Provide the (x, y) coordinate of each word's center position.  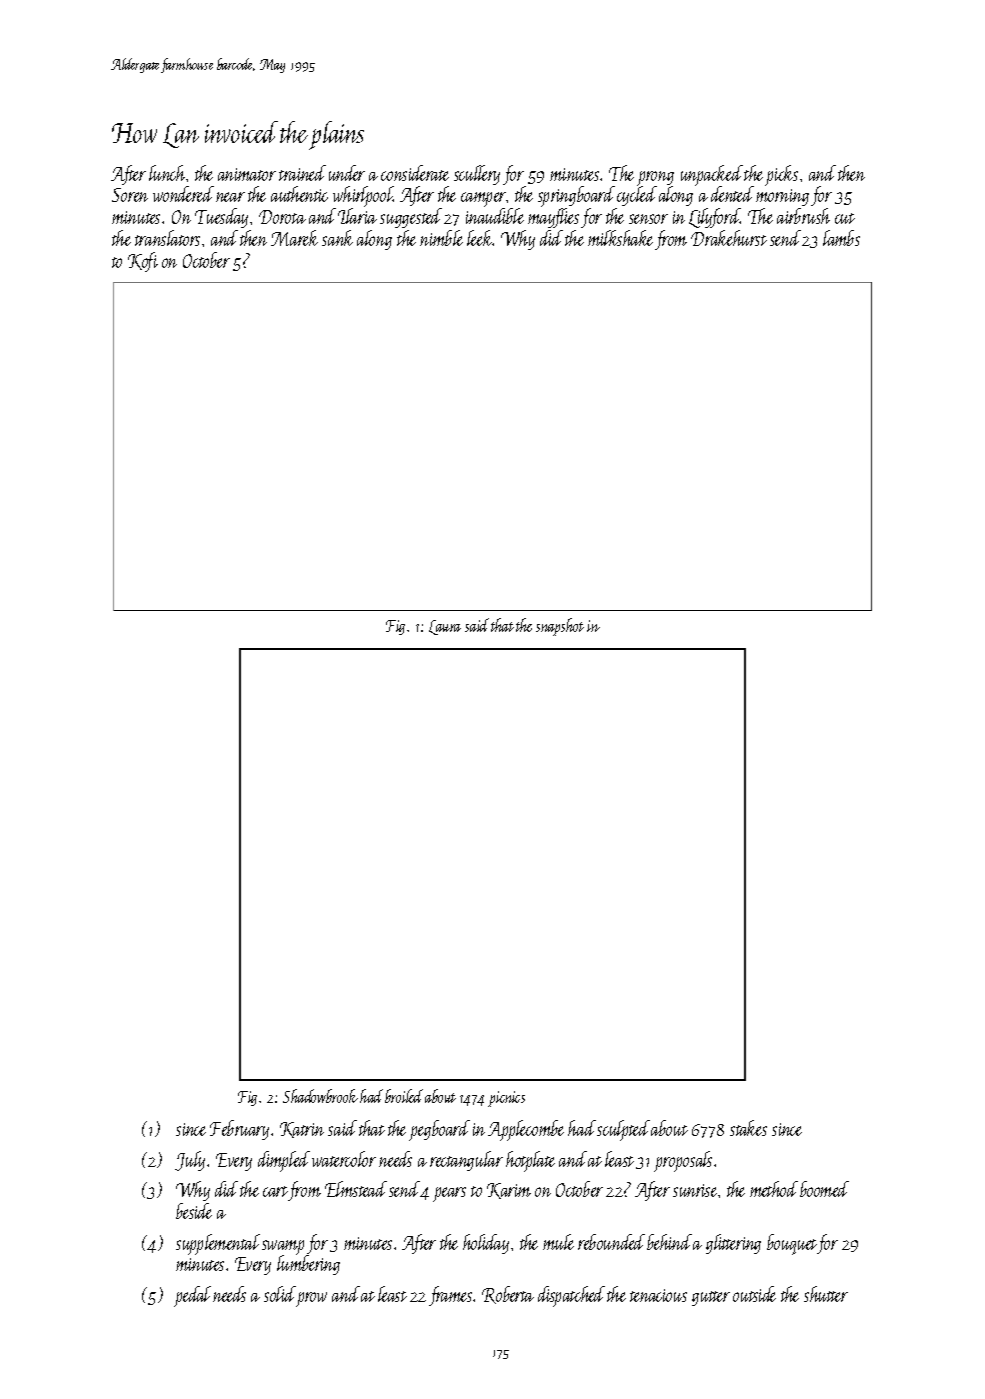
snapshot (560, 627)
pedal (192, 1296)
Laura (445, 627)
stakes (748, 1128)
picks (781, 175)
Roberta (508, 1295)
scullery (477, 175)
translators (167, 238)
